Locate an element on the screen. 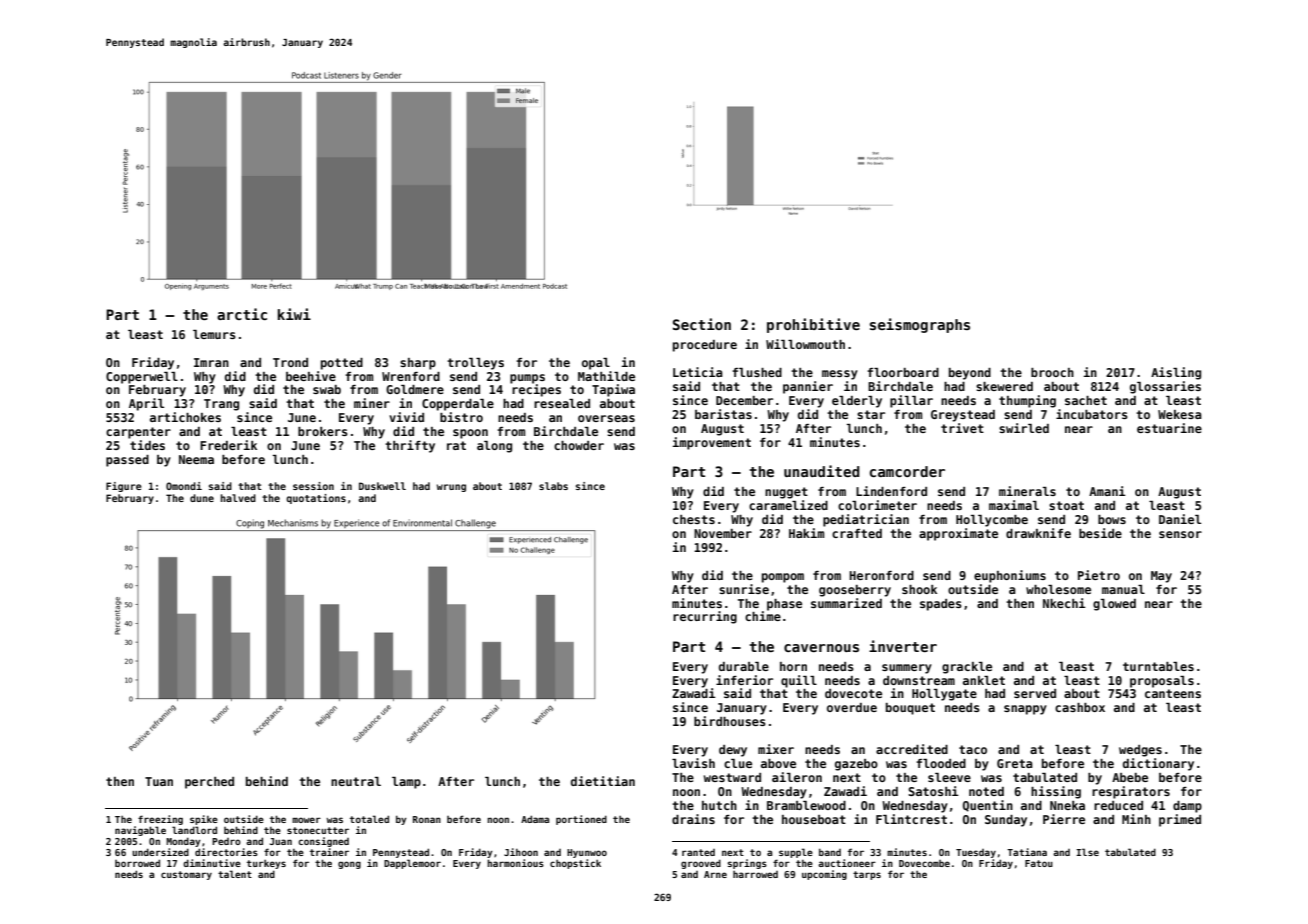 The width and height of the screenshot is (1308, 924). lemurs is located at coordinates (214, 334).
